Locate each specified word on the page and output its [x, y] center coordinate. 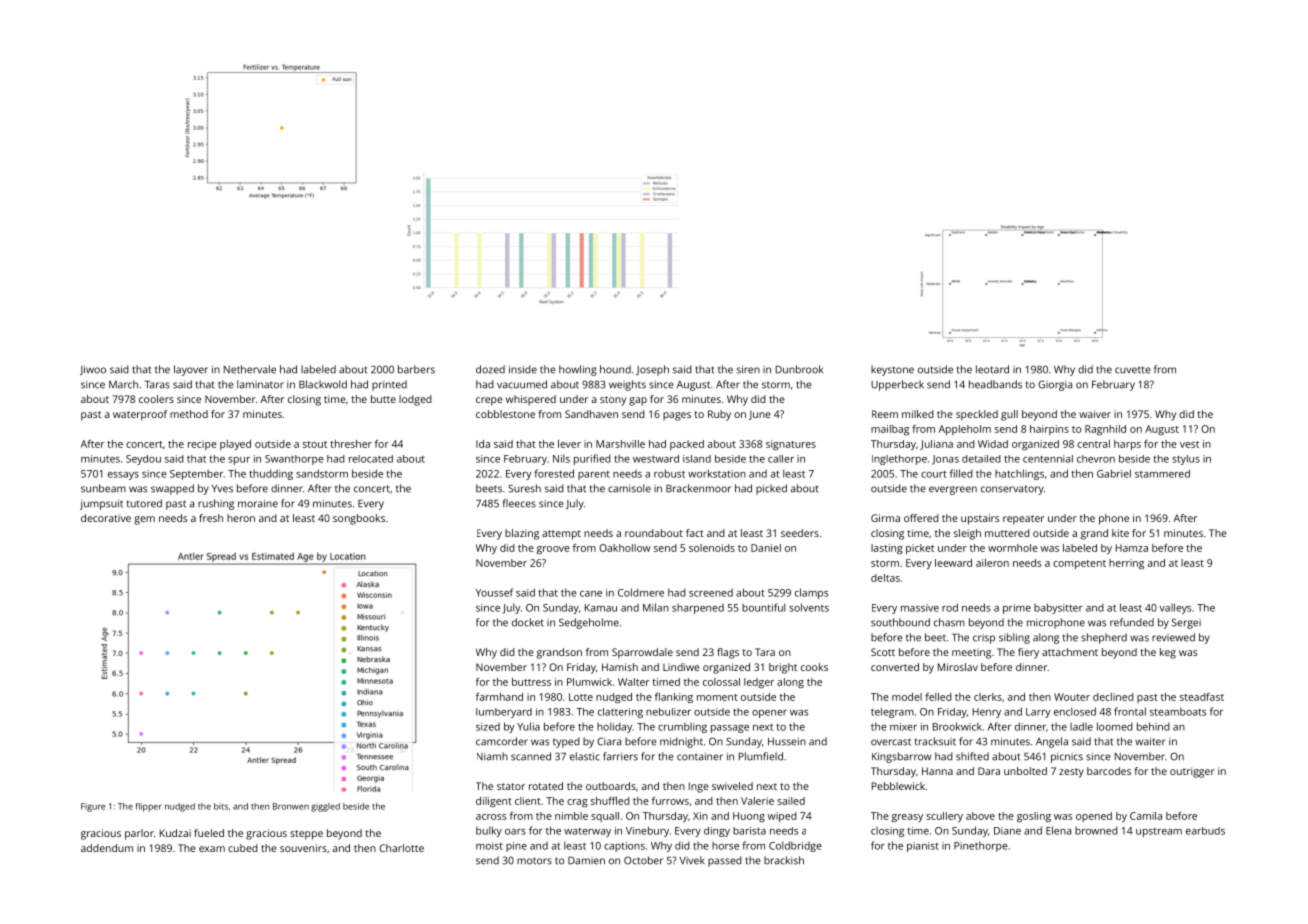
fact [695, 533]
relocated [371, 459]
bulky [489, 831]
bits [221, 806]
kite [1120, 533]
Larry [1038, 713]
